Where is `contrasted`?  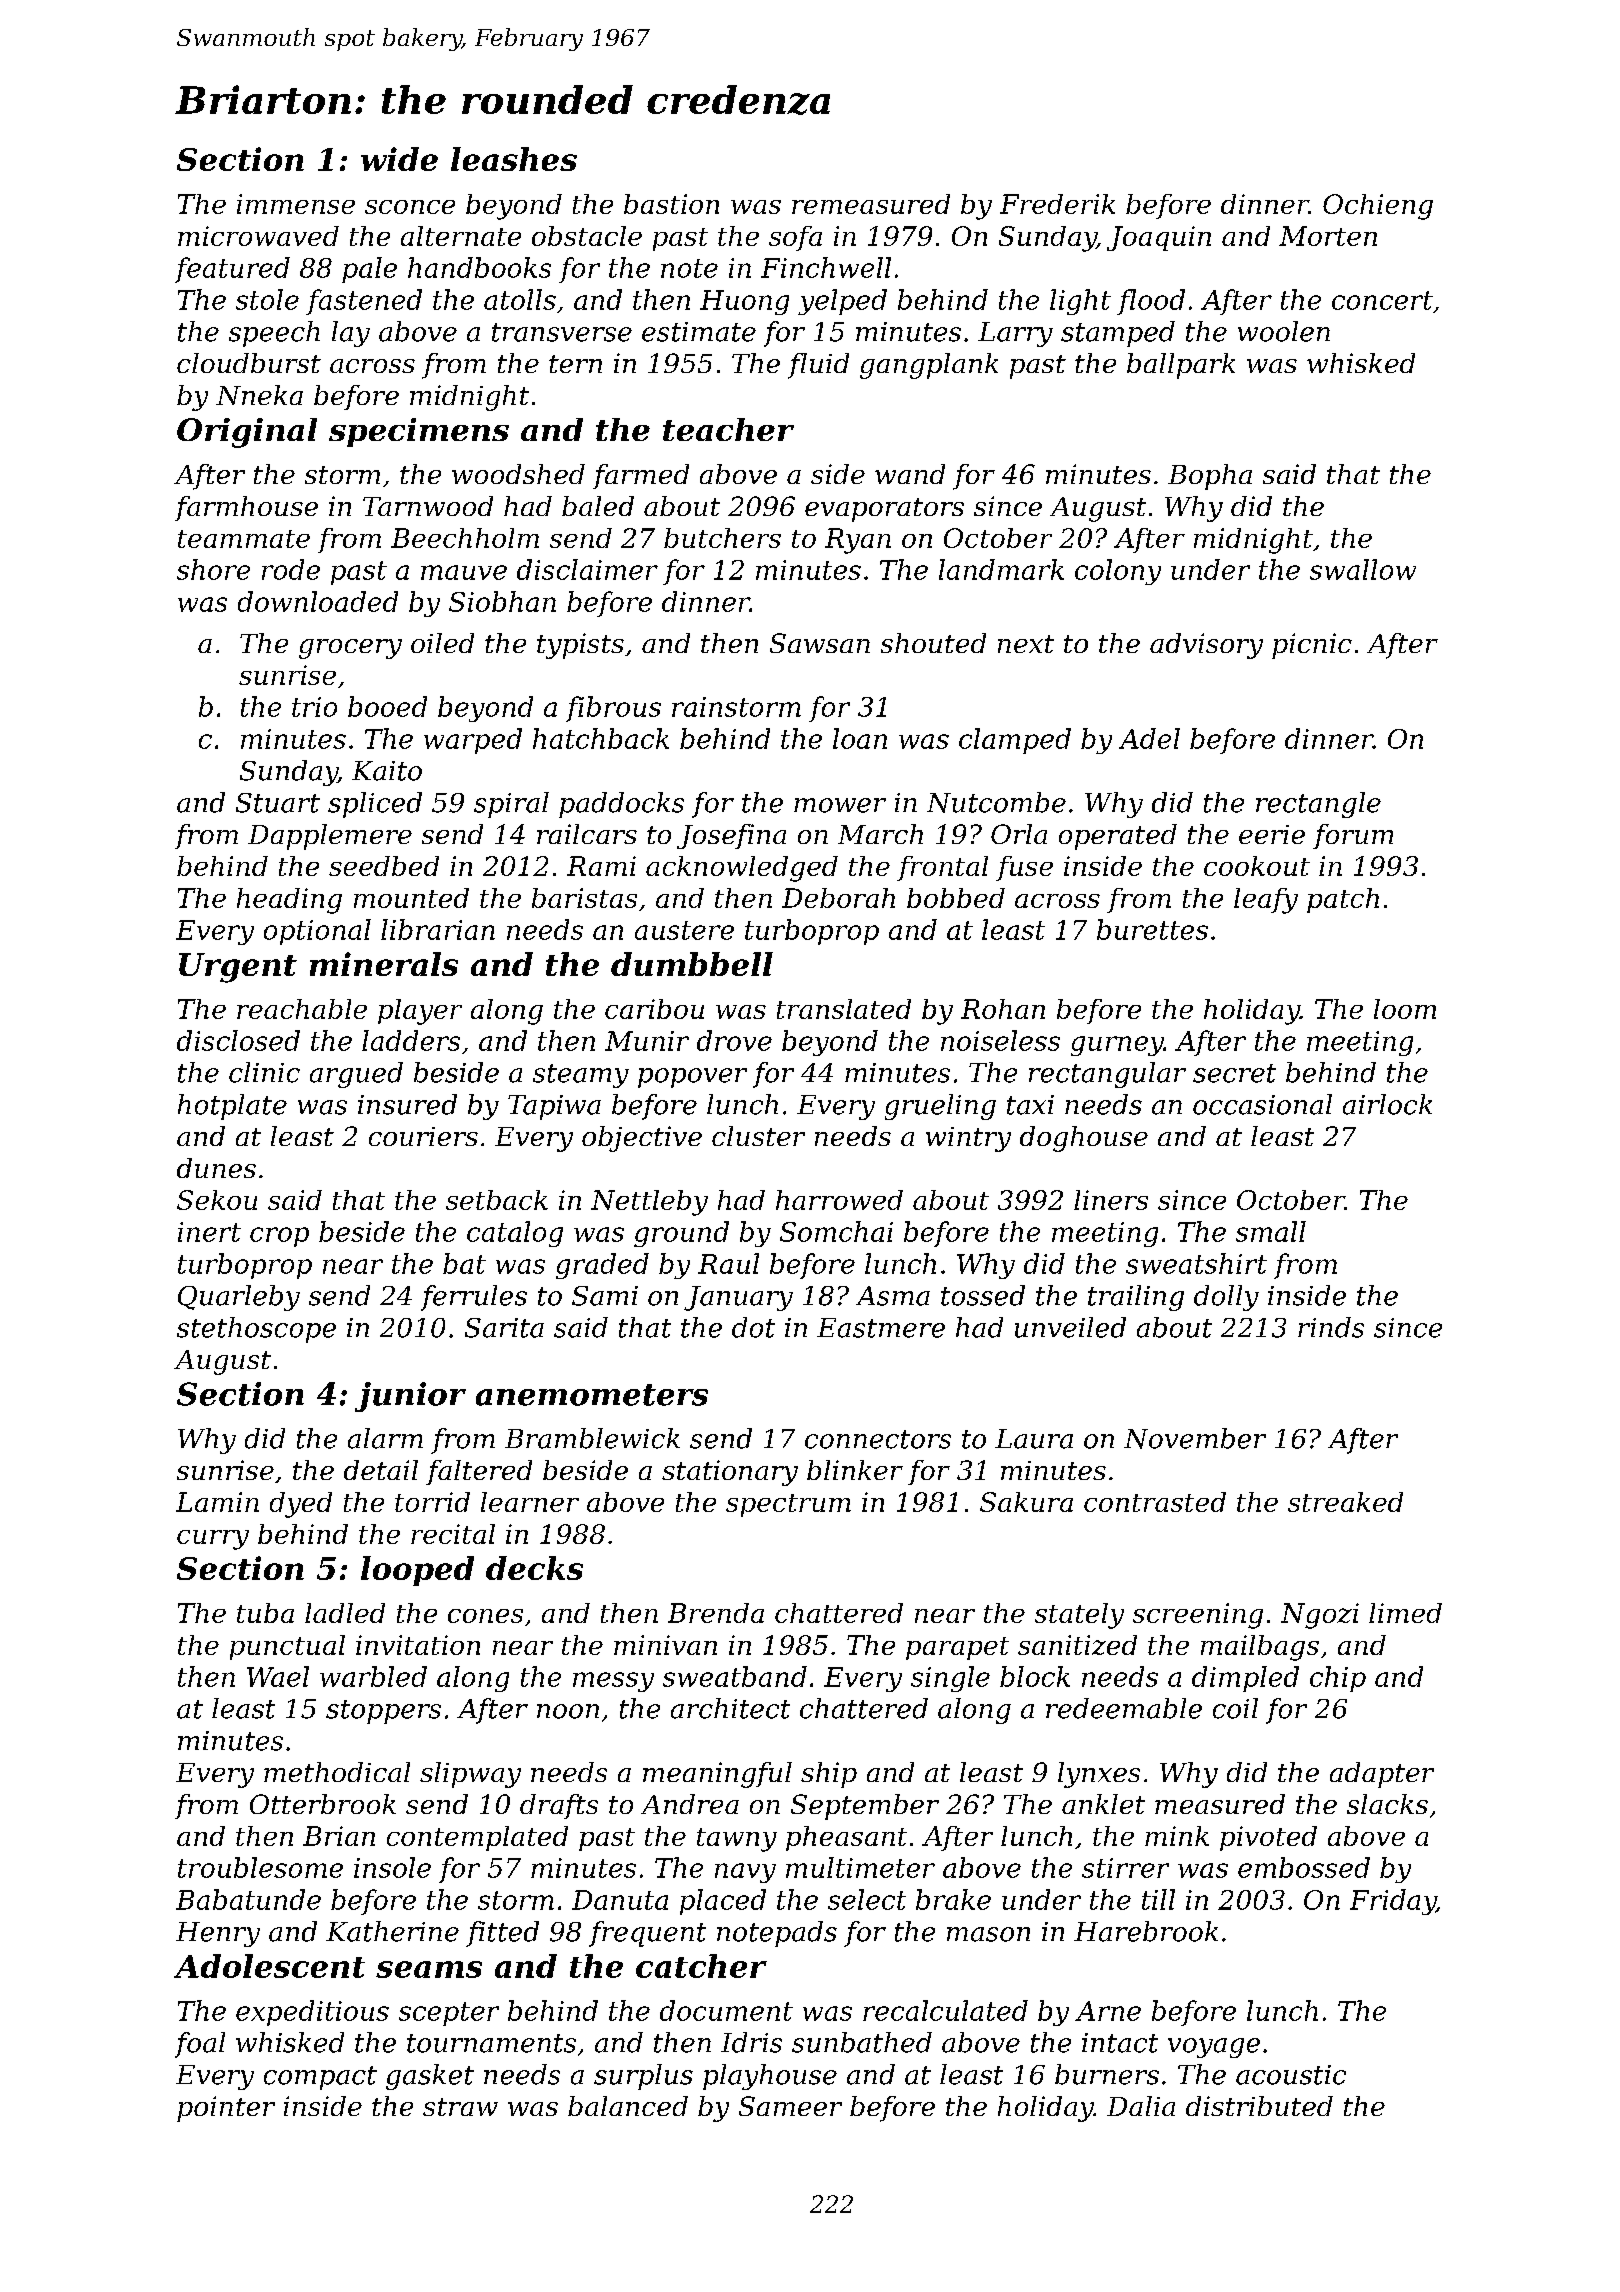
contrasted is located at coordinates (1155, 1502).
